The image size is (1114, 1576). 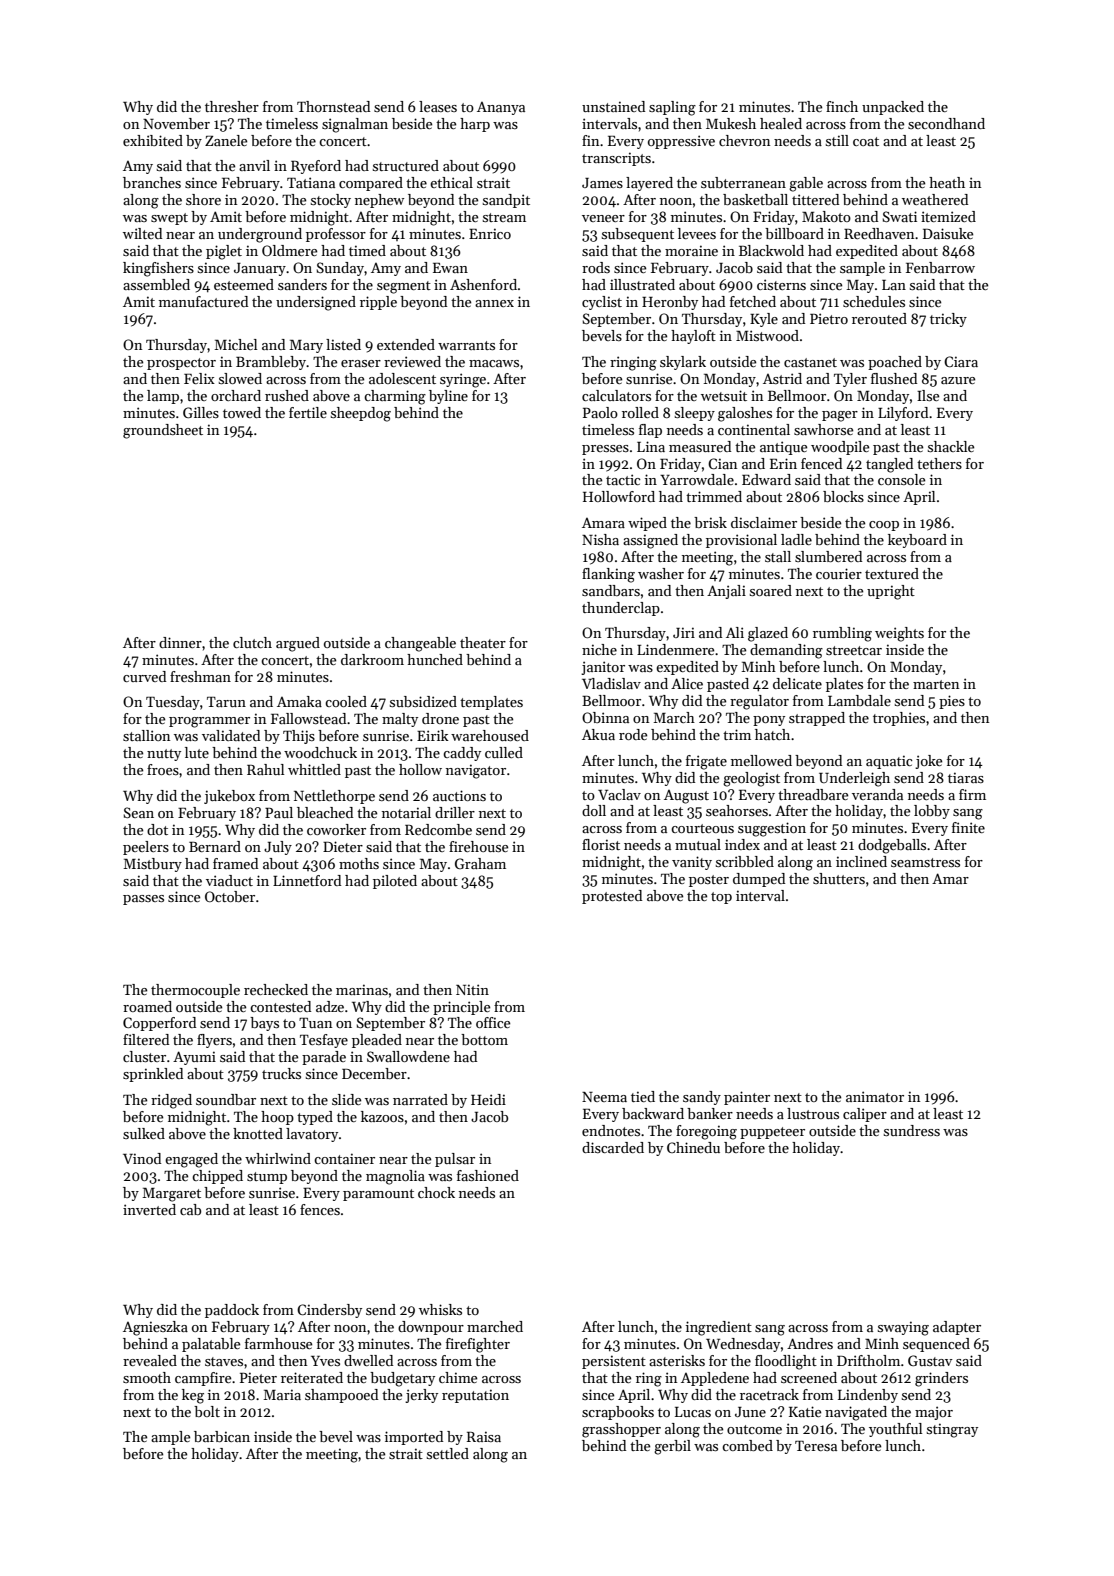 I want to click on imported, so click(x=414, y=1438).
